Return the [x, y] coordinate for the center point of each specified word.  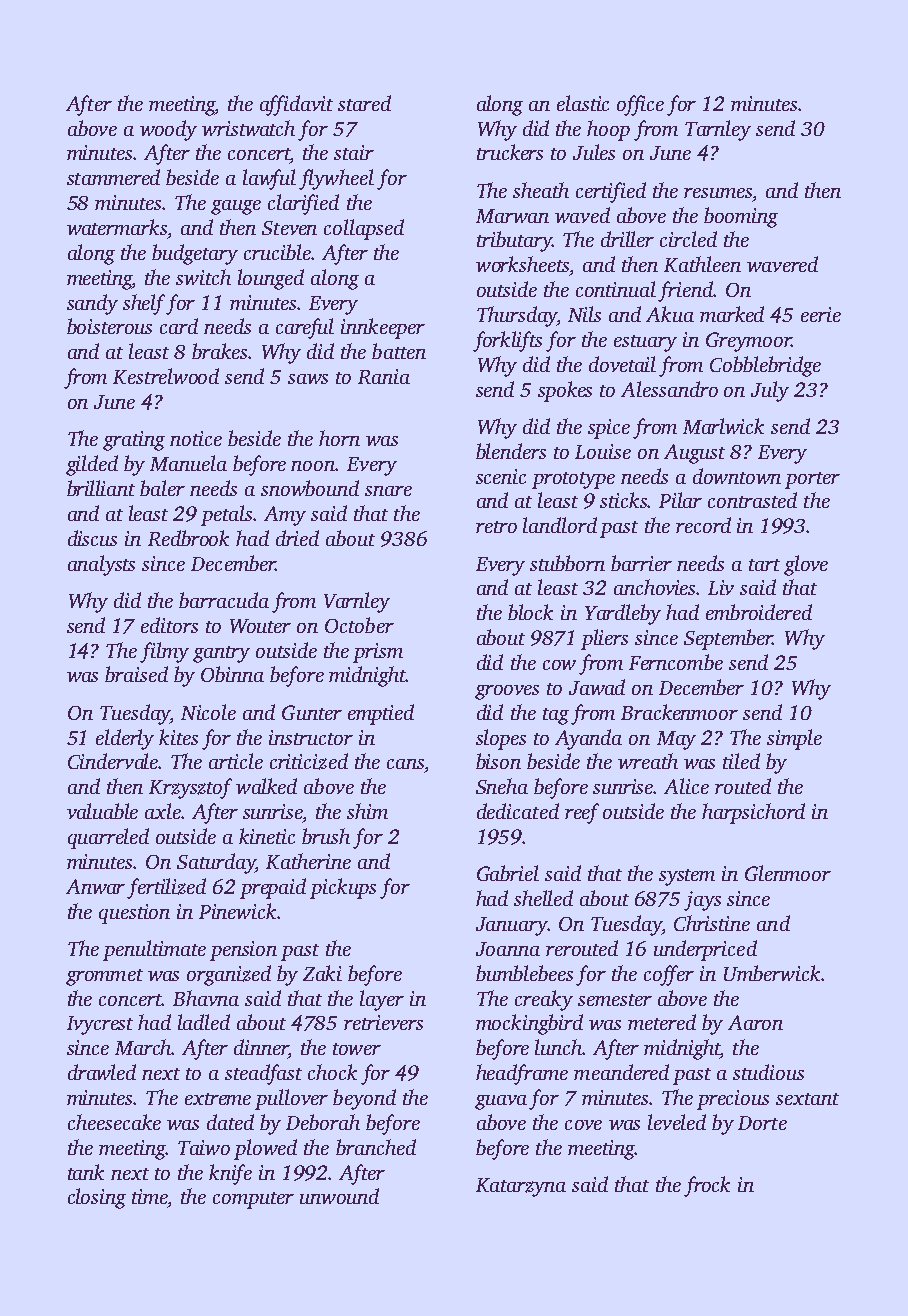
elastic [583, 103]
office [640, 105]
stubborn [567, 563]
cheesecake [114, 1122]
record [703, 525]
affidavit [296, 105]
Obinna [232, 674]
